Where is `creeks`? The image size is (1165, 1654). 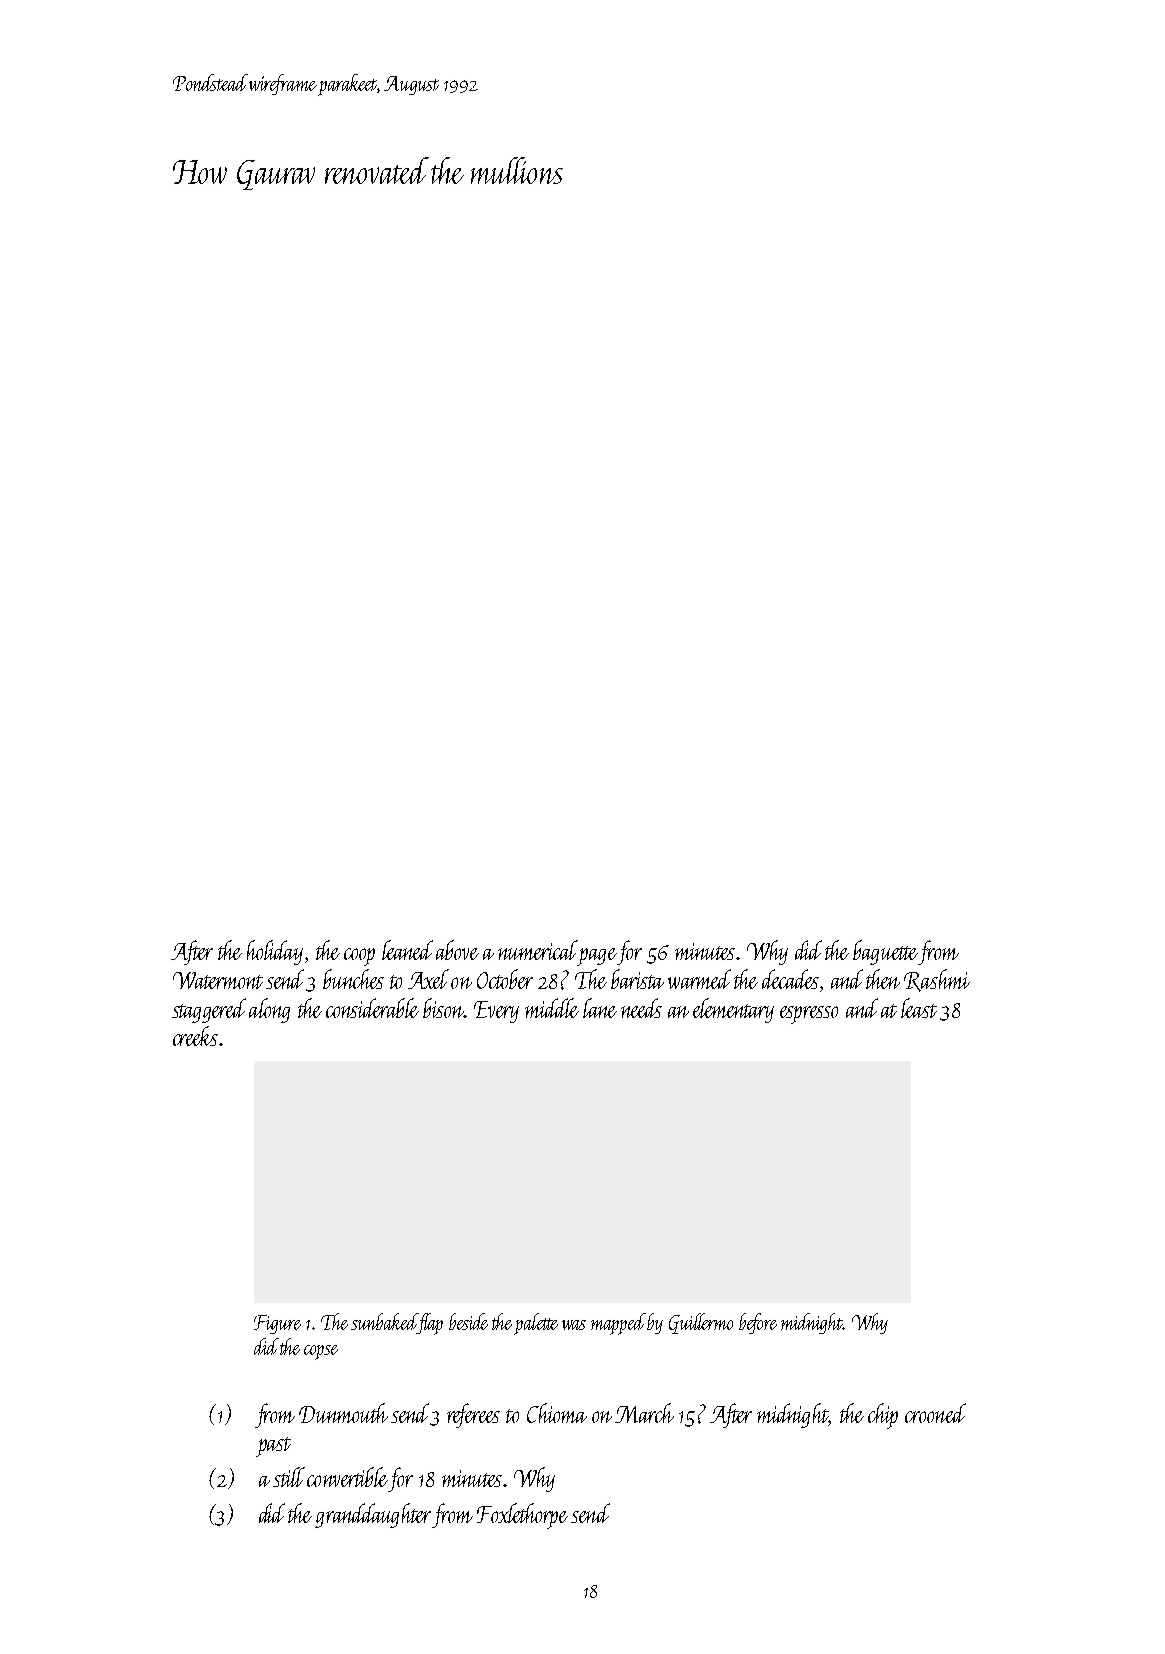 creeks is located at coordinates (195, 1036).
